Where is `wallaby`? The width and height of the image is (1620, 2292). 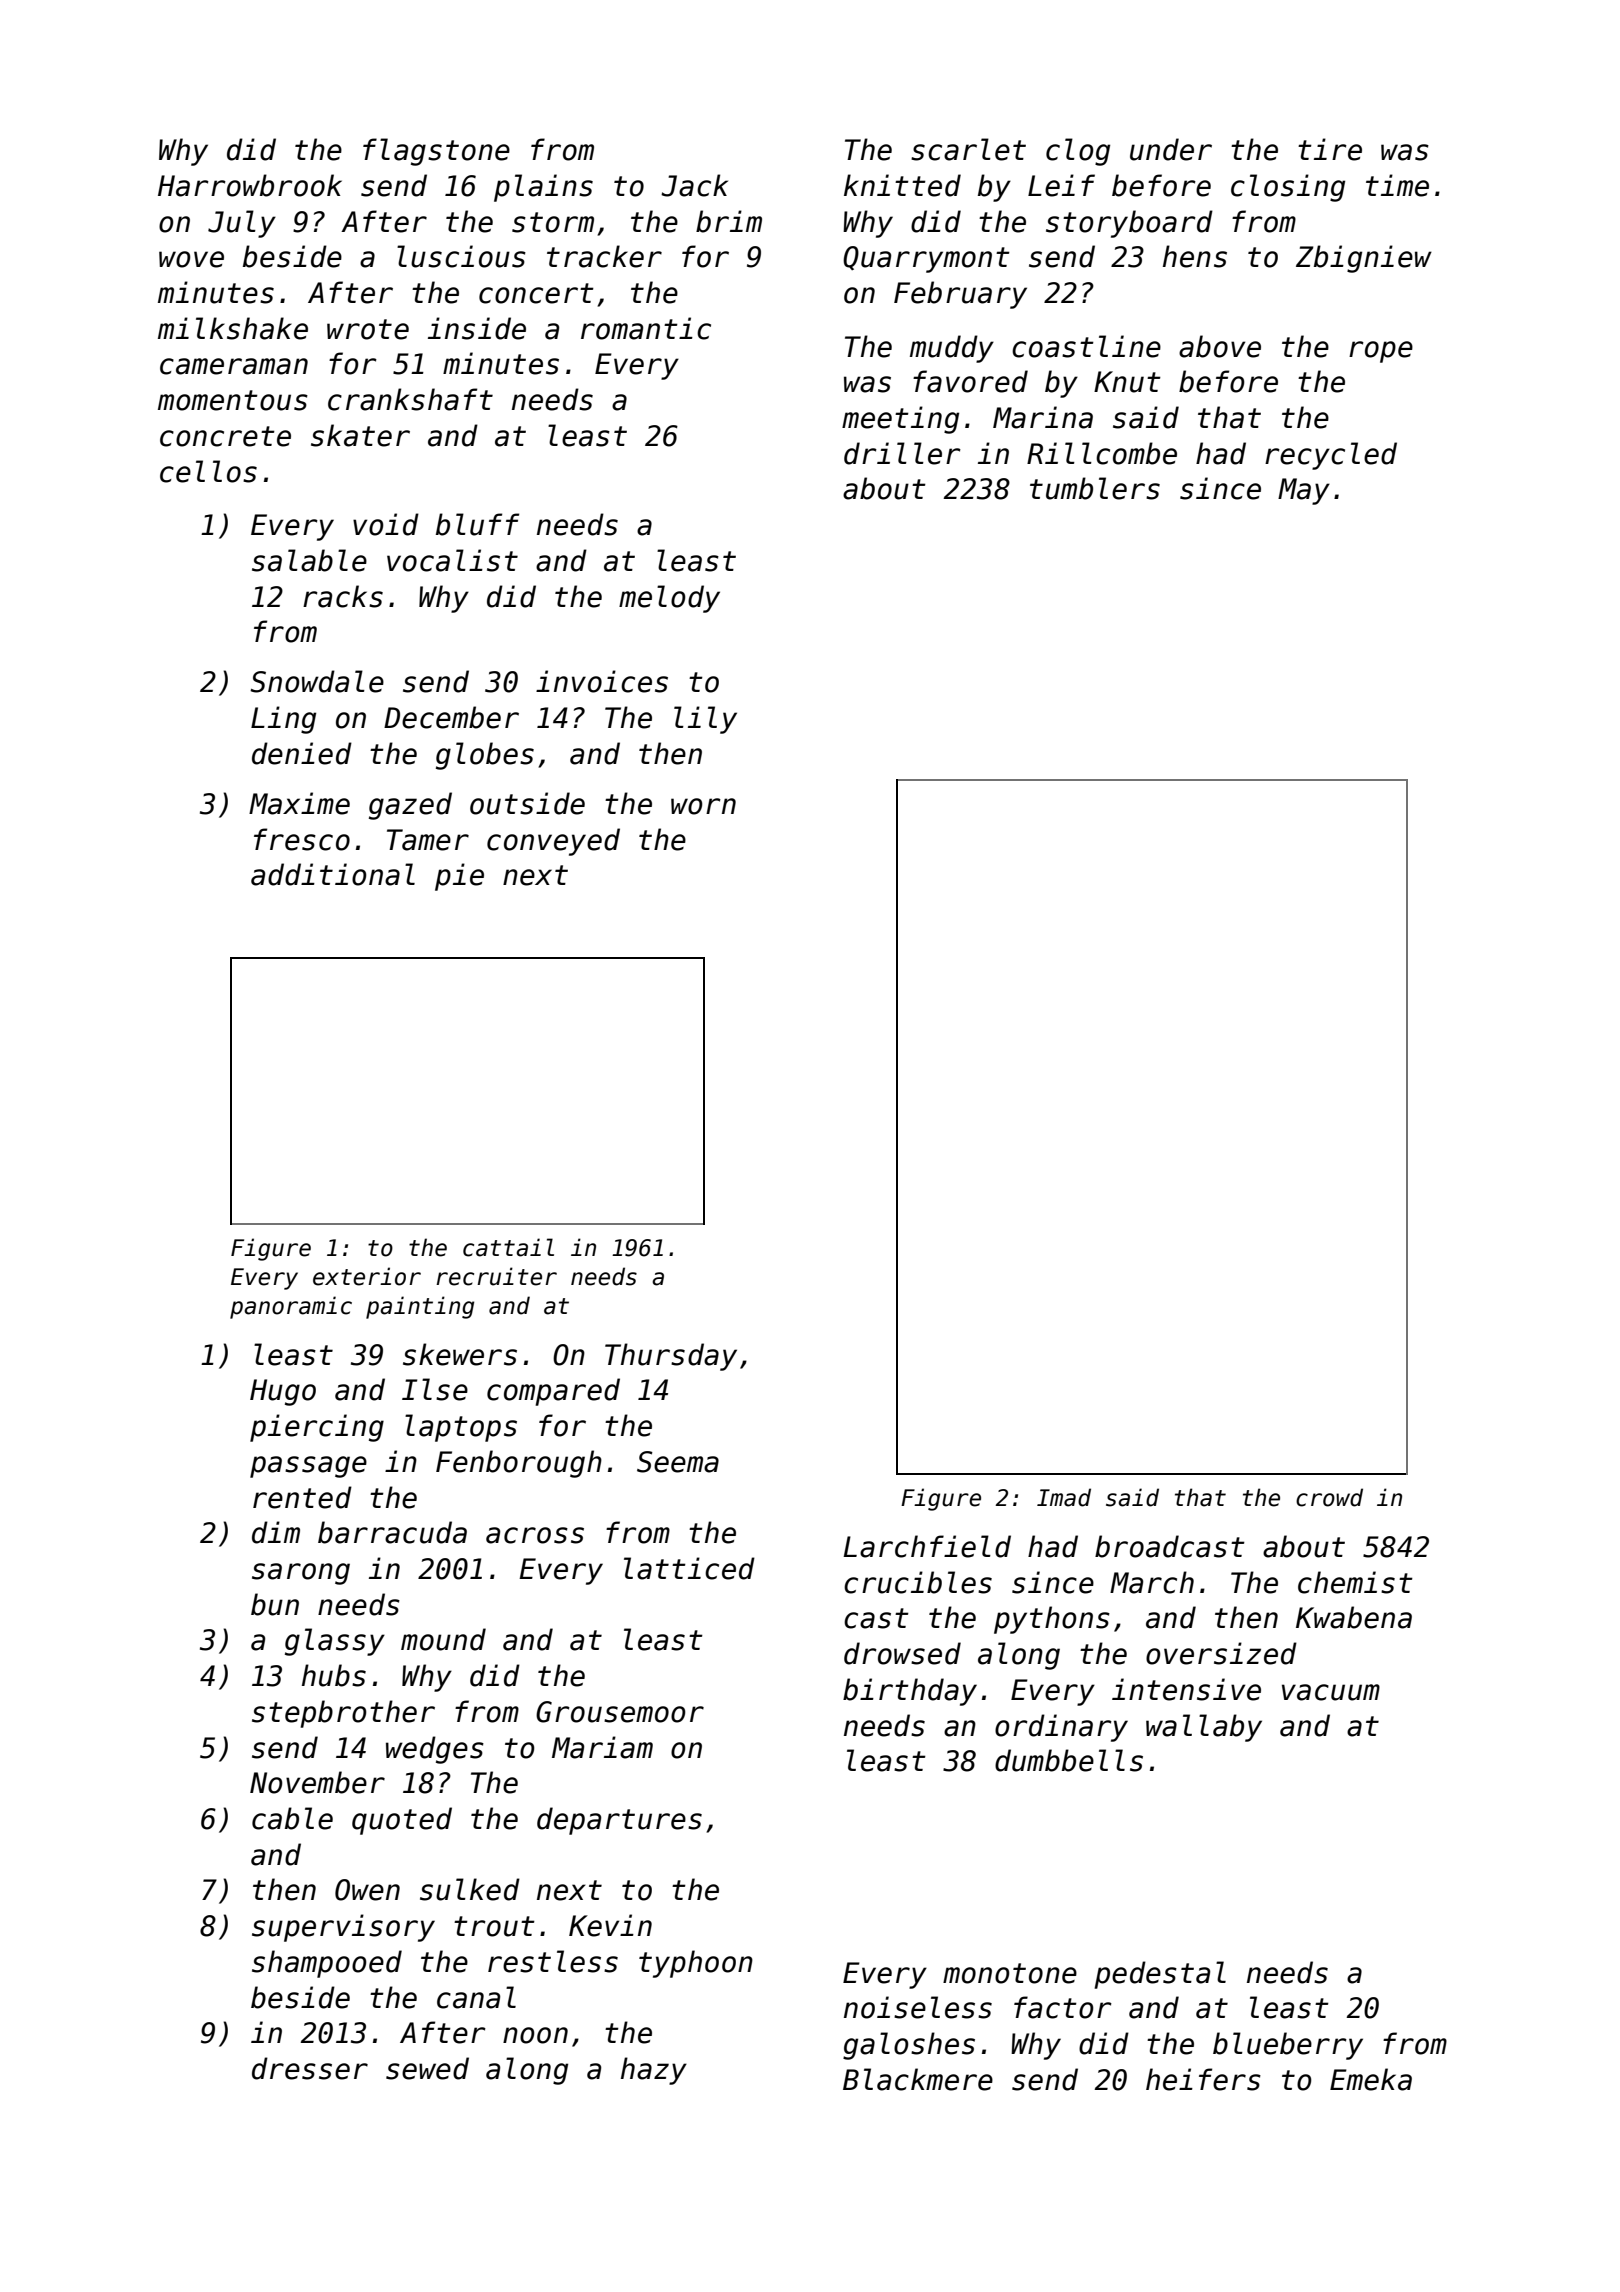 wallaby is located at coordinates (1204, 1728).
